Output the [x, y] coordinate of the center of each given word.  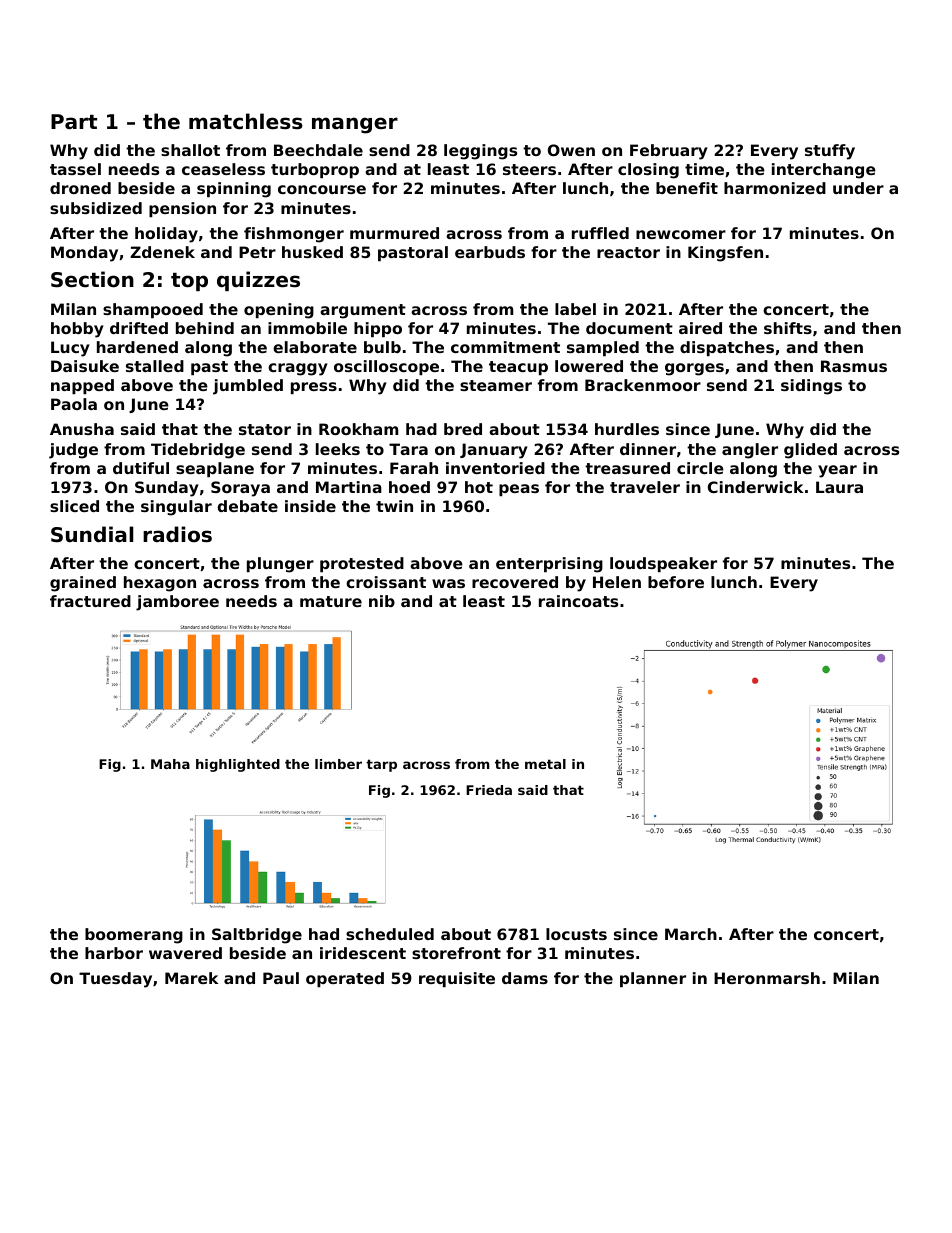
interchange [824, 171]
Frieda [489, 790]
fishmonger [294, 235]
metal [545, 764]
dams [525, 978]
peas [519, 490]
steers [529, 169]
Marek [191, 978]
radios [177, 534]
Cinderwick [755, 487]
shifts [788, 328]
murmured [394, 233]
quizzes [258, 281]
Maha [170, 764]
